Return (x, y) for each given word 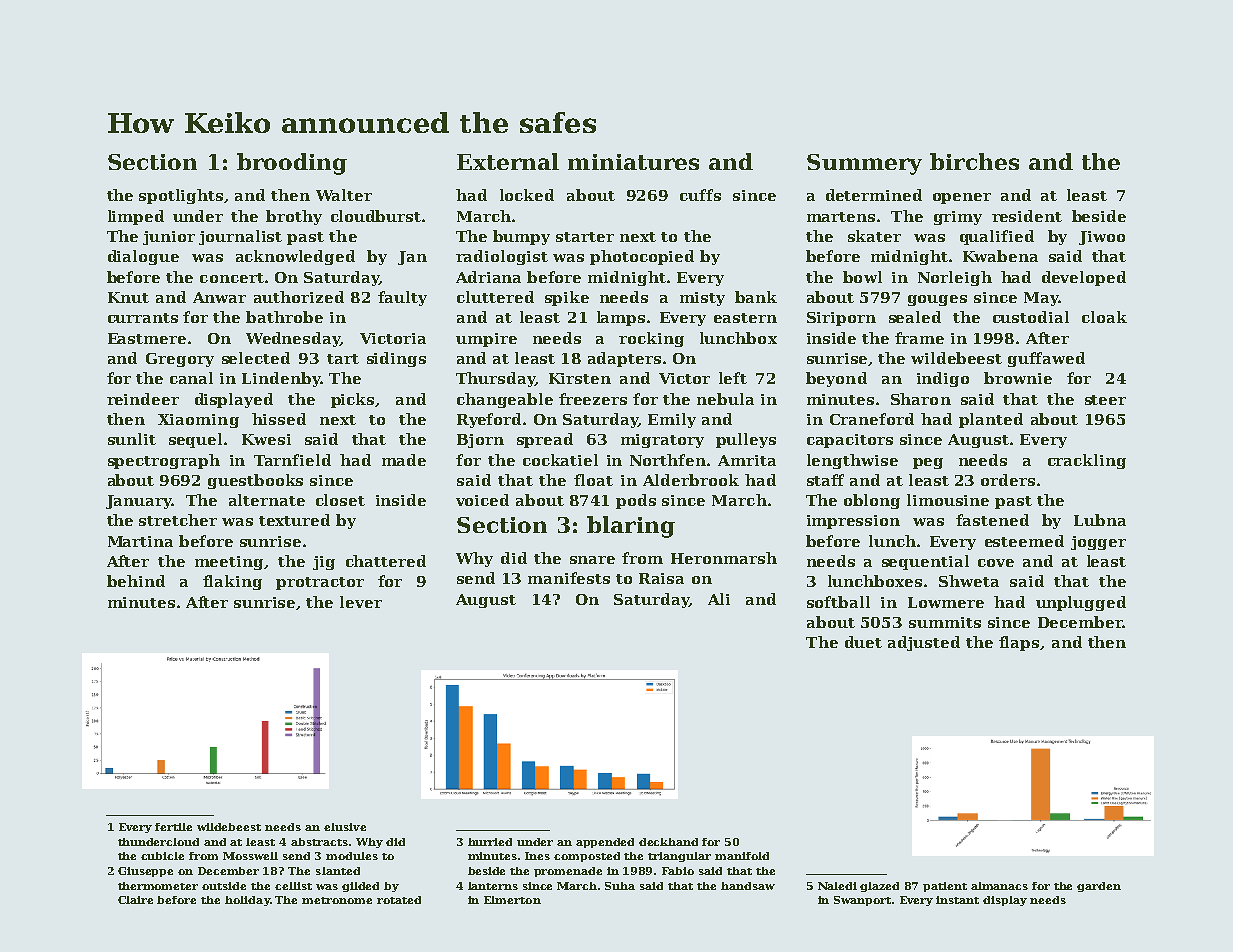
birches (974, 161)
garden (1099, 887)
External (508, 161)
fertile (173, 827)
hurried (490, 842)
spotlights (181, 196)
